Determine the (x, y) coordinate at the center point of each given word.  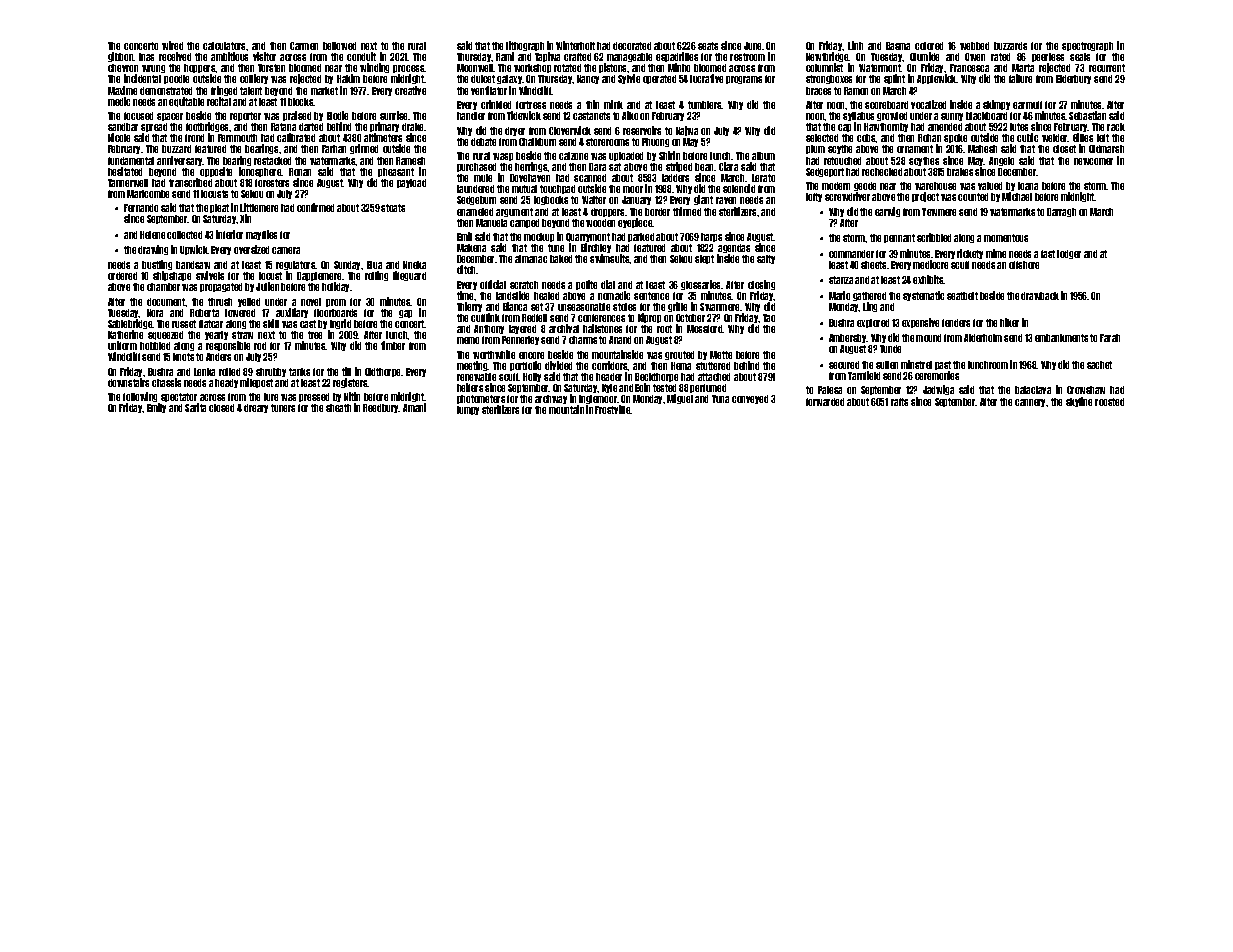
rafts (899, 402)
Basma (898, 46)
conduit (361, 56)
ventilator (489, 90)
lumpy (468, 410)
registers (350, 383)
